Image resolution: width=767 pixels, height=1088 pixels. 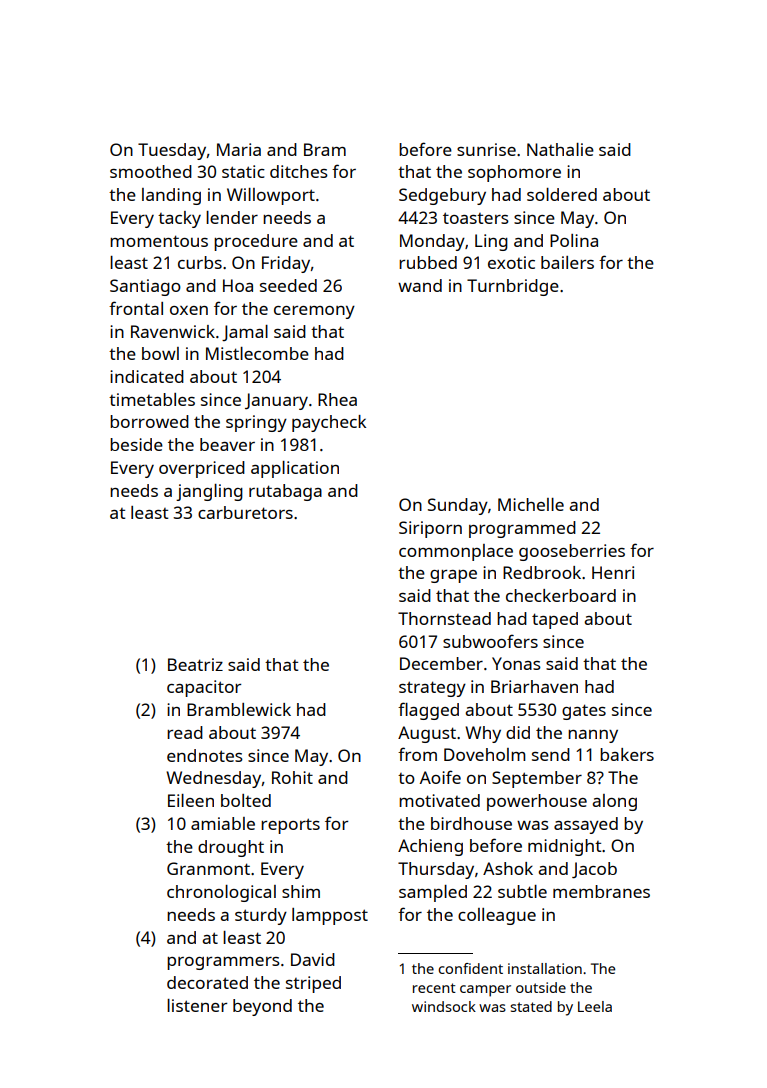 What do you see at coordinates (485, 991) in the document?
I see `camper` at bounding box center [485, 991].
